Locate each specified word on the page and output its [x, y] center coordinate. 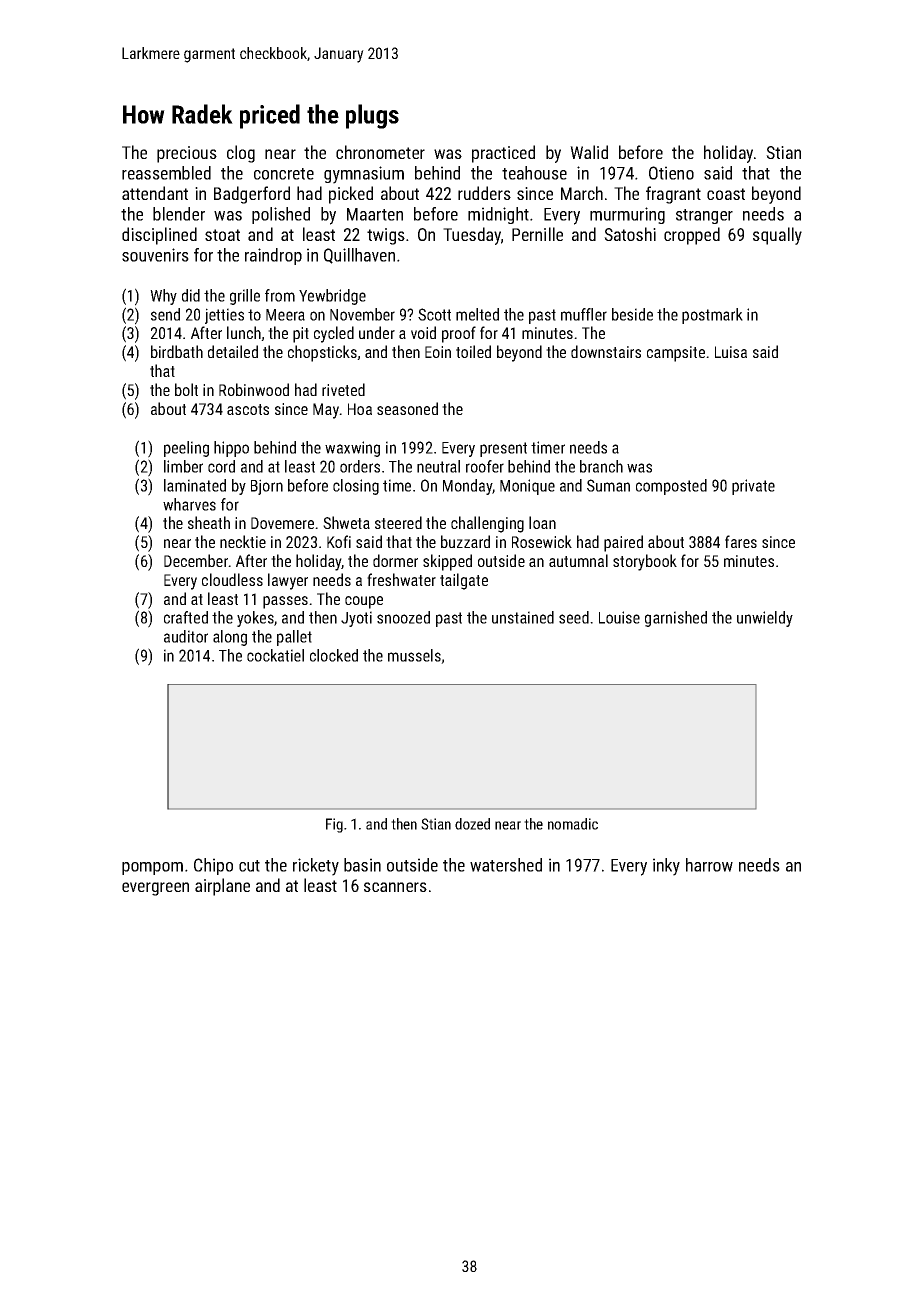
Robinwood [254, 389]
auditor [186, 636]
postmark [712, 316]
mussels [414, 655]
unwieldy [765, 619]
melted [477, 314]
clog [241, 154]
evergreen [155, 889]
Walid [589, 152]
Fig [334, 825]
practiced [503, 154]
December [196, 560]
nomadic [573, 824]
